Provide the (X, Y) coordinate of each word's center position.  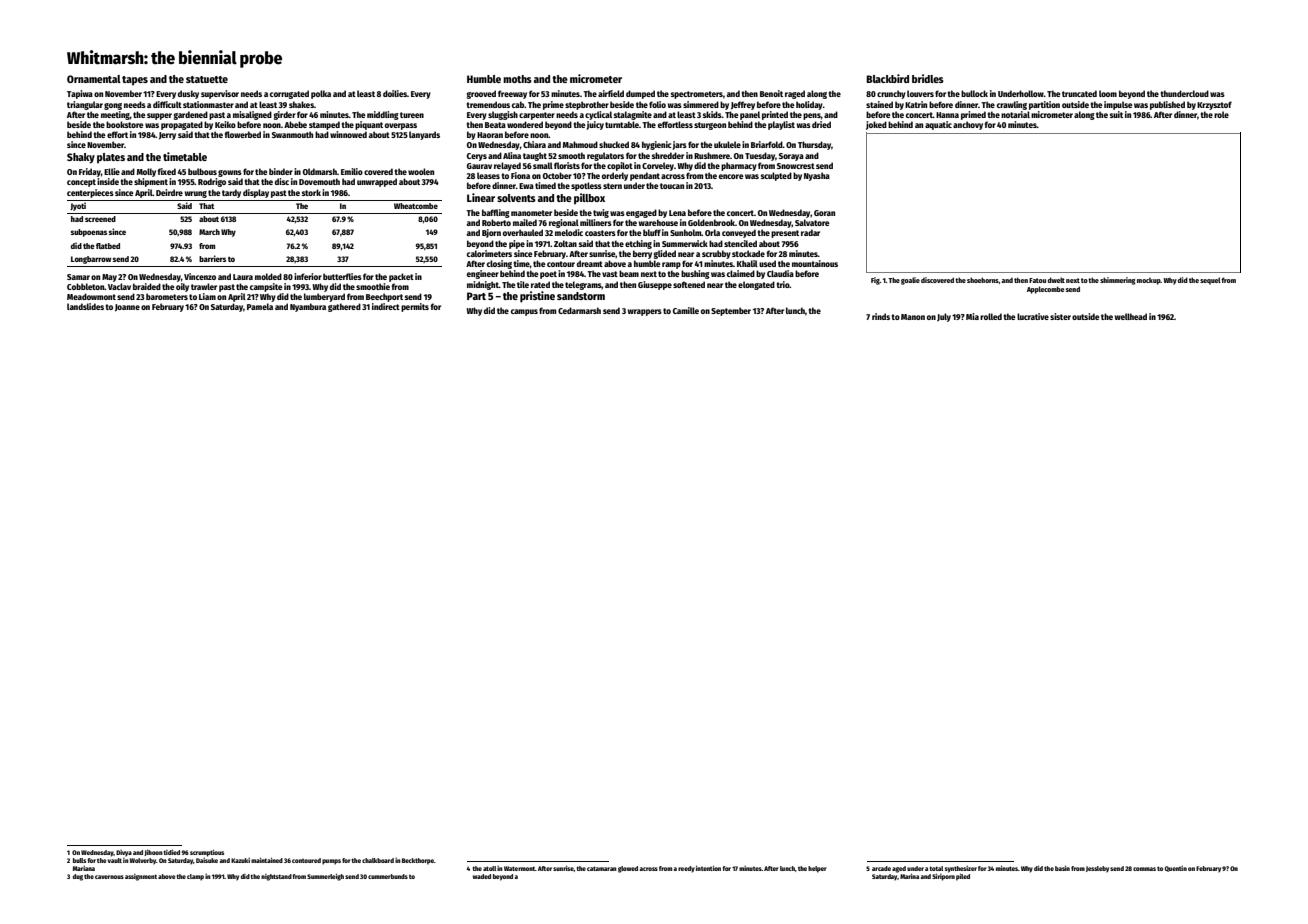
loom (1108, 93)
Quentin (1176, 869)
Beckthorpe (418, 861)
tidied (171, 852)
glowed (628, 869)
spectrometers (697, 95)
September (731, 311)
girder (285, 115)
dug (78, 877)
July (944, 317)
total (936, 868)
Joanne (127, 308)
